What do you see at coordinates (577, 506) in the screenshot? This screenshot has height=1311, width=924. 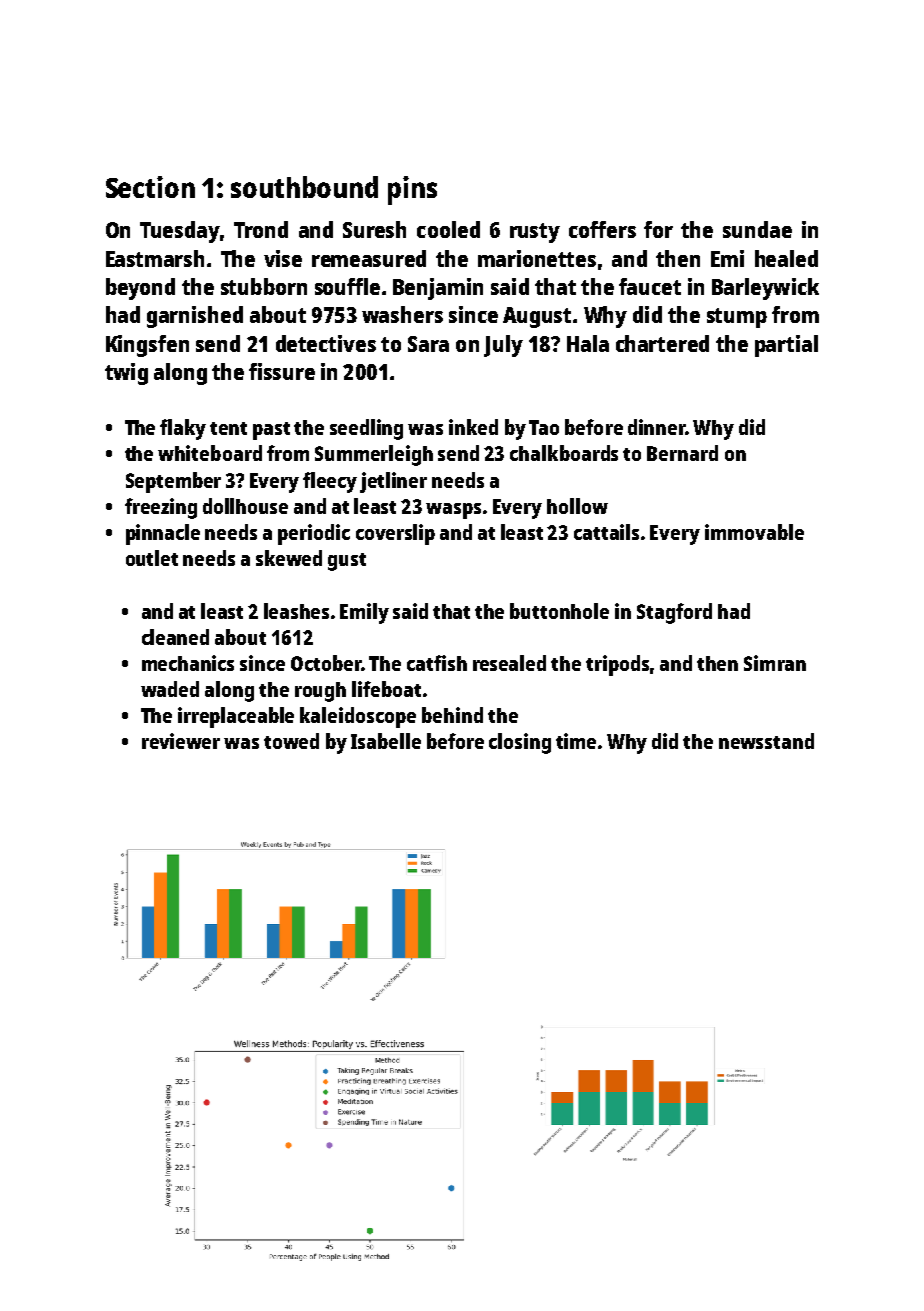 I see `hollow` at bounding box center [577, 506].
